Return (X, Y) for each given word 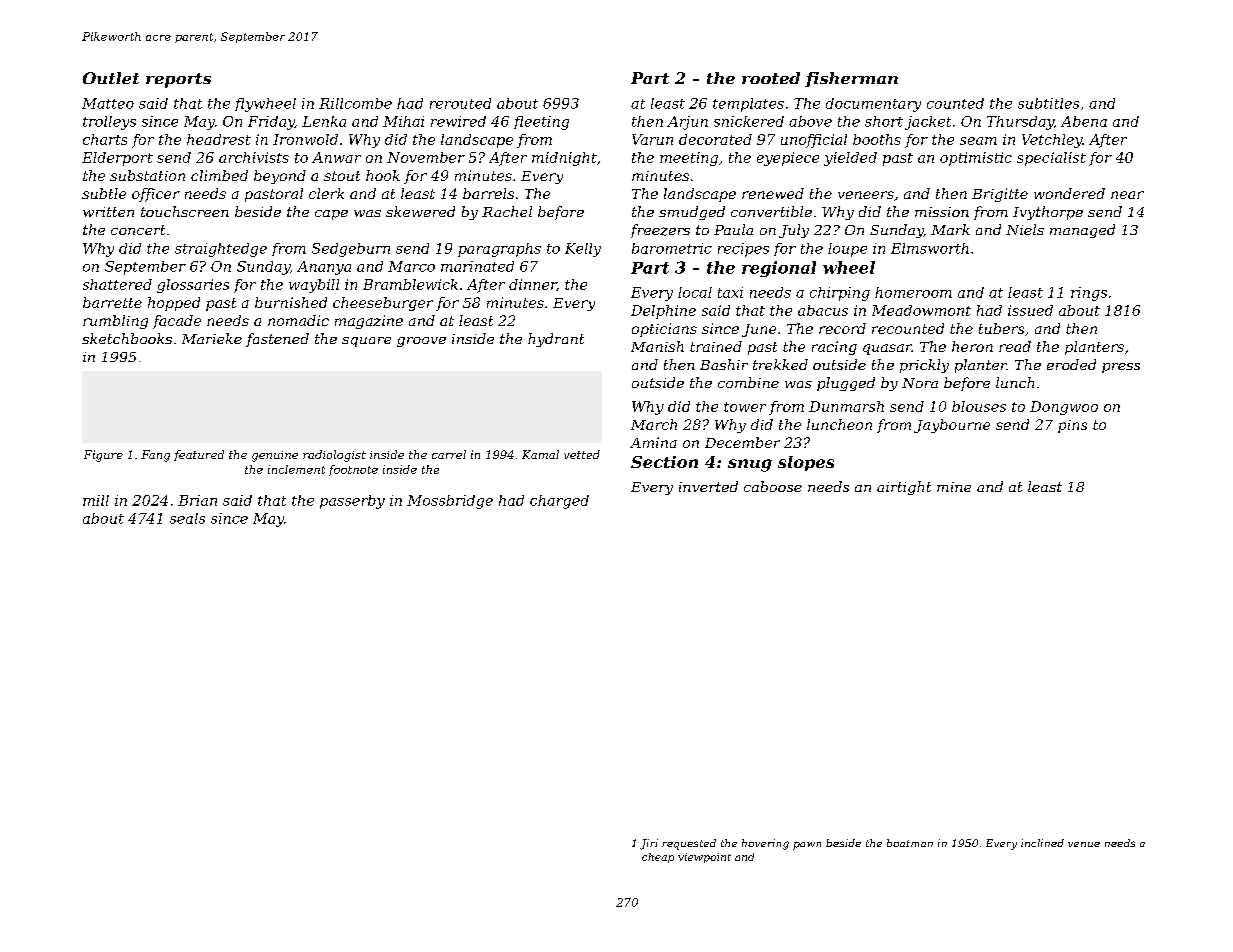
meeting (689, 159)
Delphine (663, 312)
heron (972, 346)
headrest (219, 139)
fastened (277, 340)
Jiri (649, 844)
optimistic (976, 159)
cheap (658, 858)
